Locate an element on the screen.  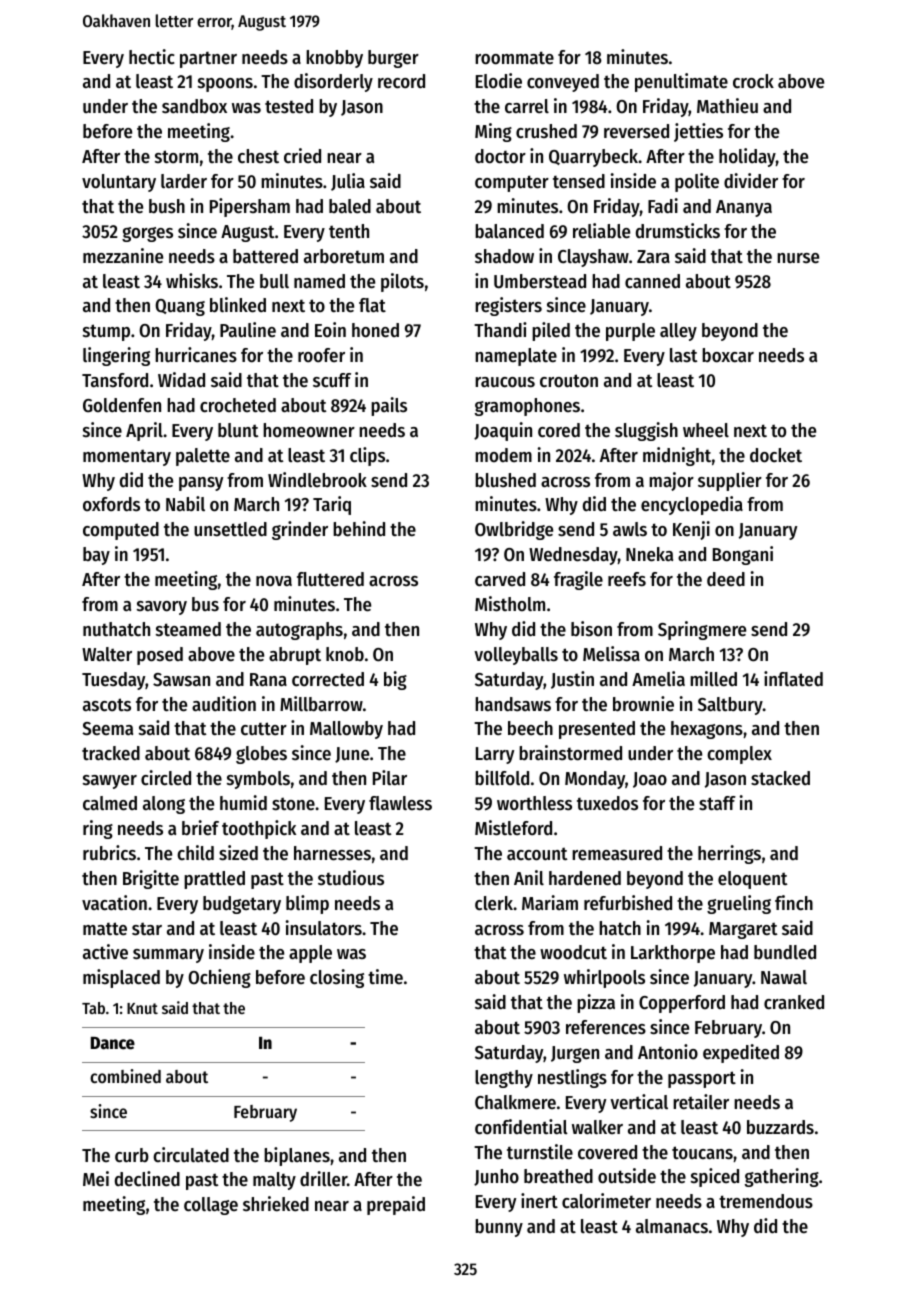
blushed is located at coordinates (505, 480).
